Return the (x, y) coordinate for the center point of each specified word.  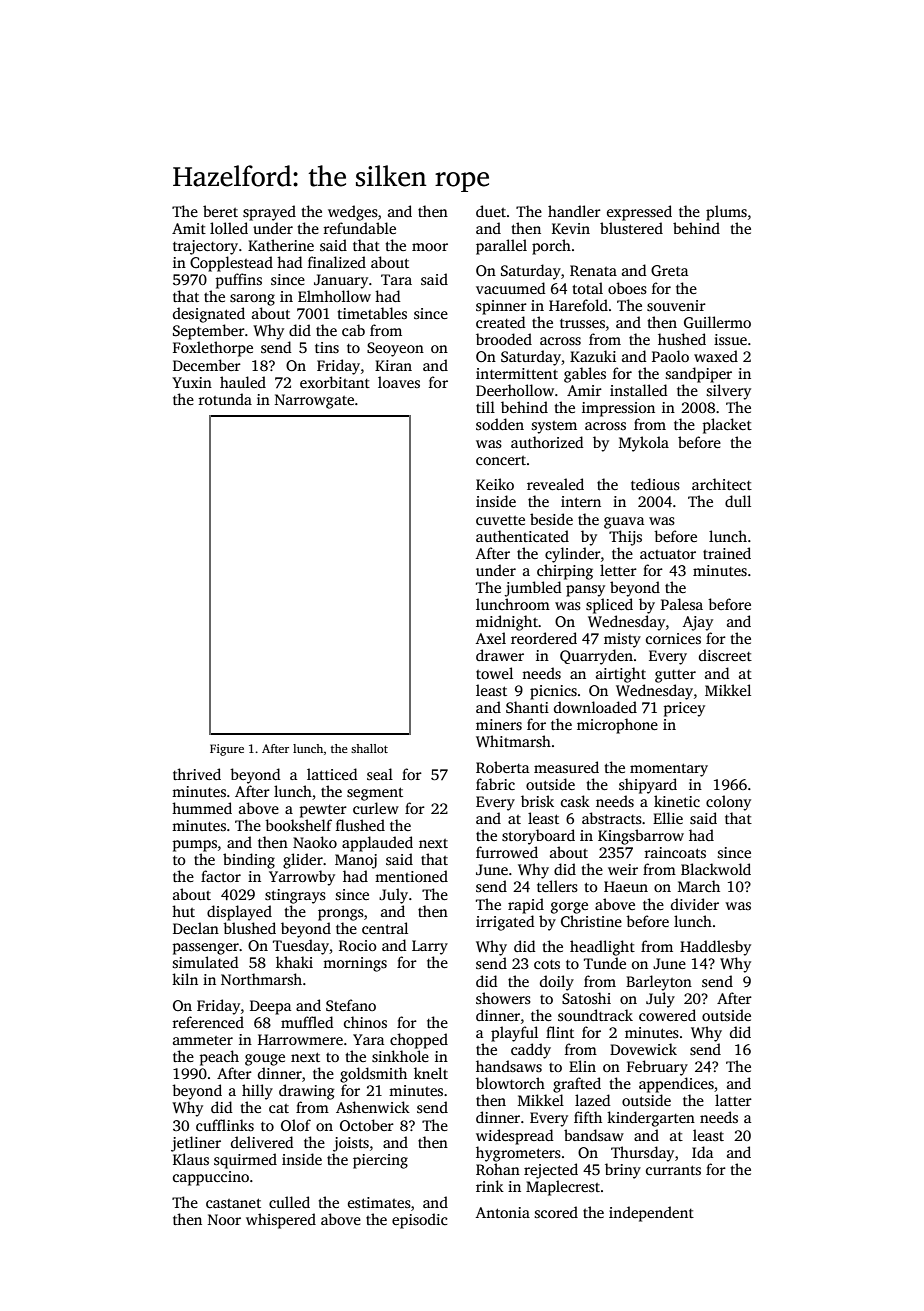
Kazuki (593, 356)
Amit (189, 228)
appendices (676, 1085)
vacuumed (511, 288)
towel (494, 673)
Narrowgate (314, 401)
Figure (227, 750)
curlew (376, 808)
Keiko (495, 484)
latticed (332, 774)
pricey (684, 709)
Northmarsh (261, 979)
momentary (669, 770)
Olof (296, 1125)
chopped (419, 1041)
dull (738, 501)
